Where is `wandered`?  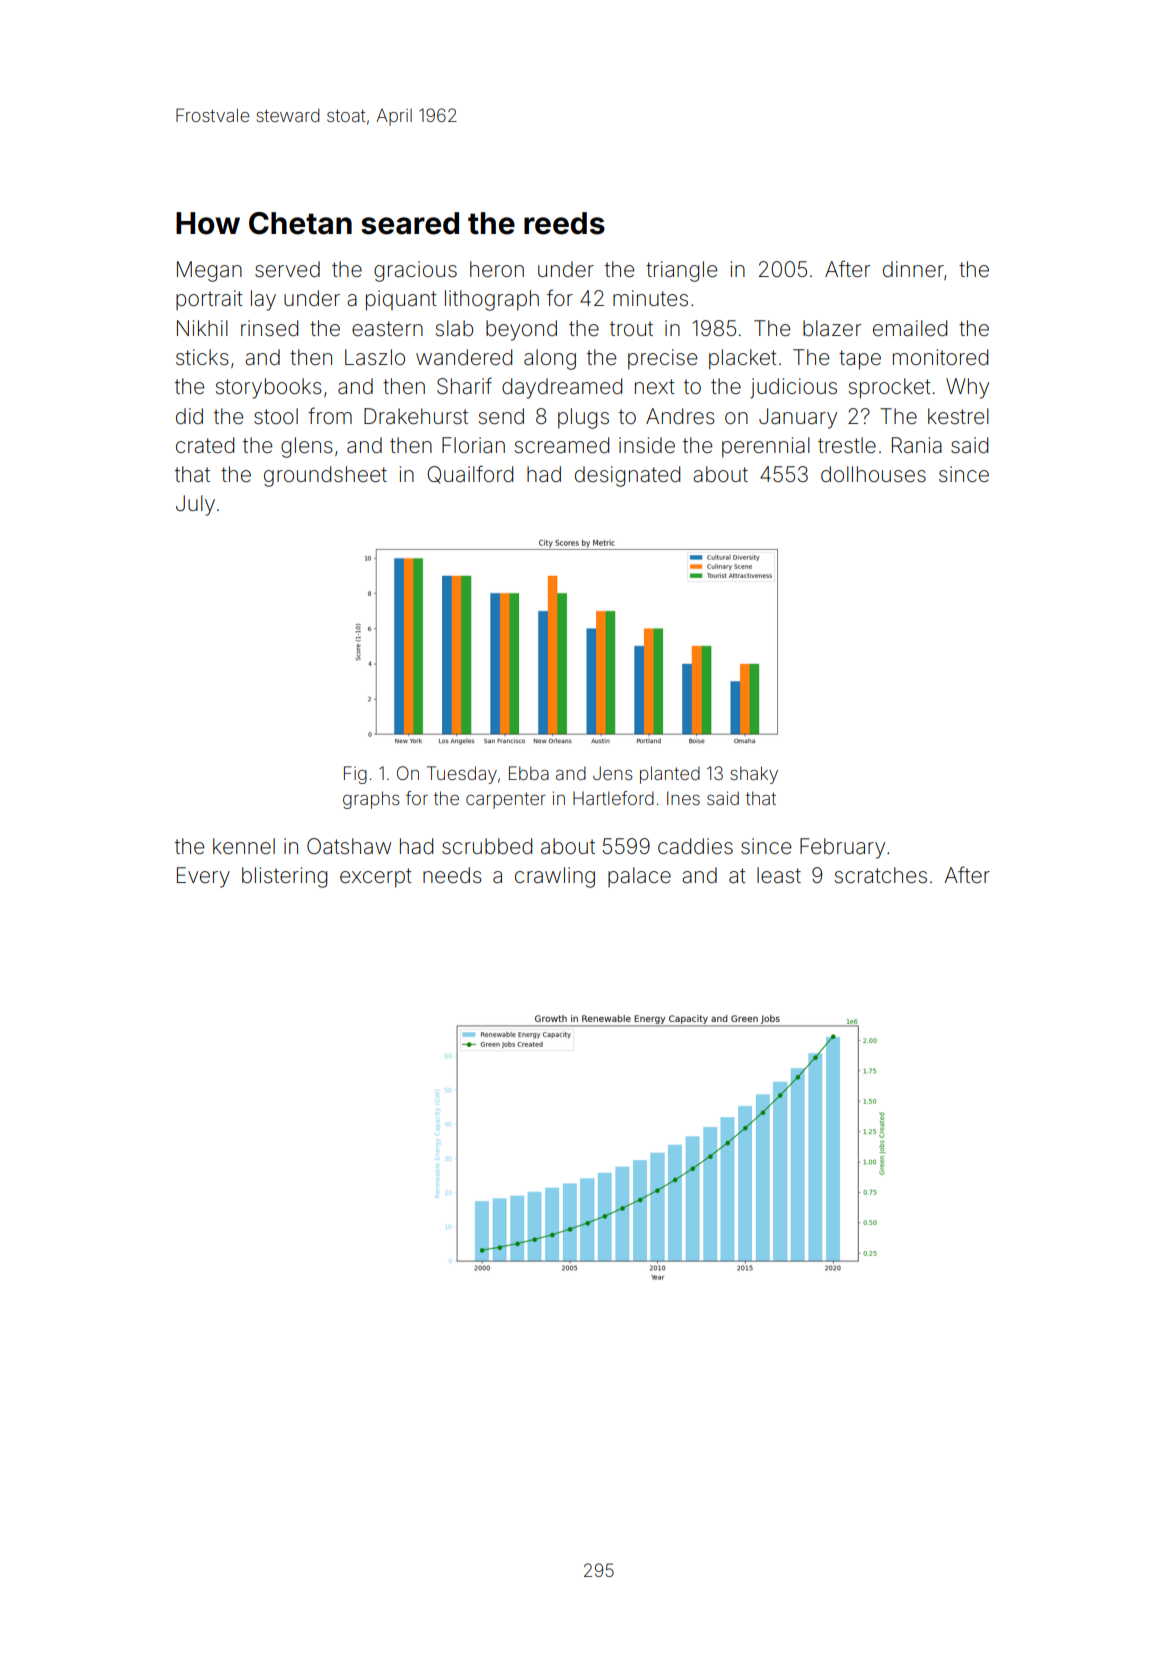 wandered is located at coordinates (464, 357).
